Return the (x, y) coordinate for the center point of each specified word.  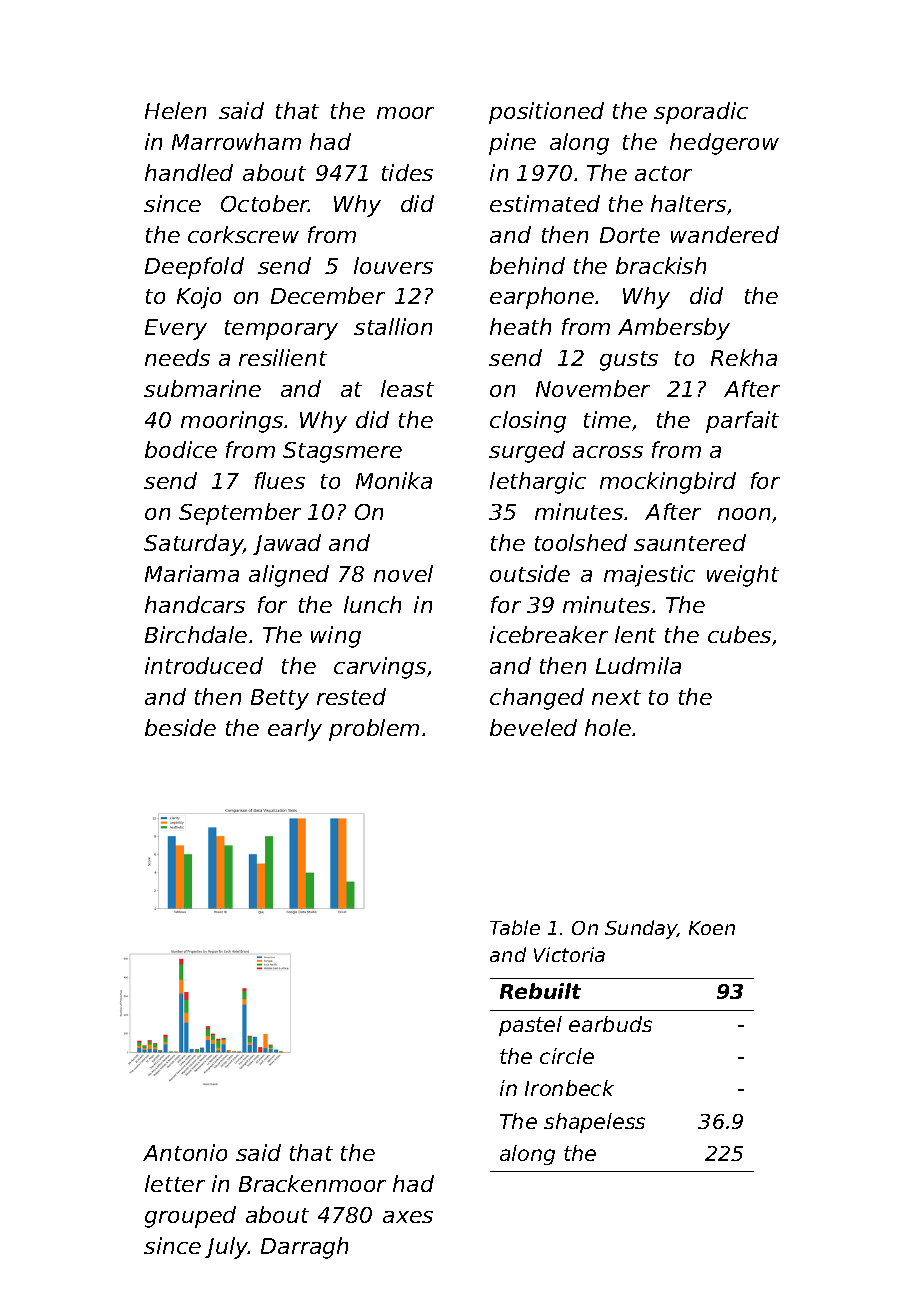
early (295, 730)
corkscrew (243, 234)
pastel (530, 1026)
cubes (739, 634)
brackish (661, 265)
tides (407, 172)
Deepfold (194, 268)
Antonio (185, 1152)
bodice (181, 449)
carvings (380, 668)
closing (528, 422)
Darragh (304, 1248)
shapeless (594, 1123)
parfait (742, 422)
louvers (393, 265)
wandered (725, 234)
